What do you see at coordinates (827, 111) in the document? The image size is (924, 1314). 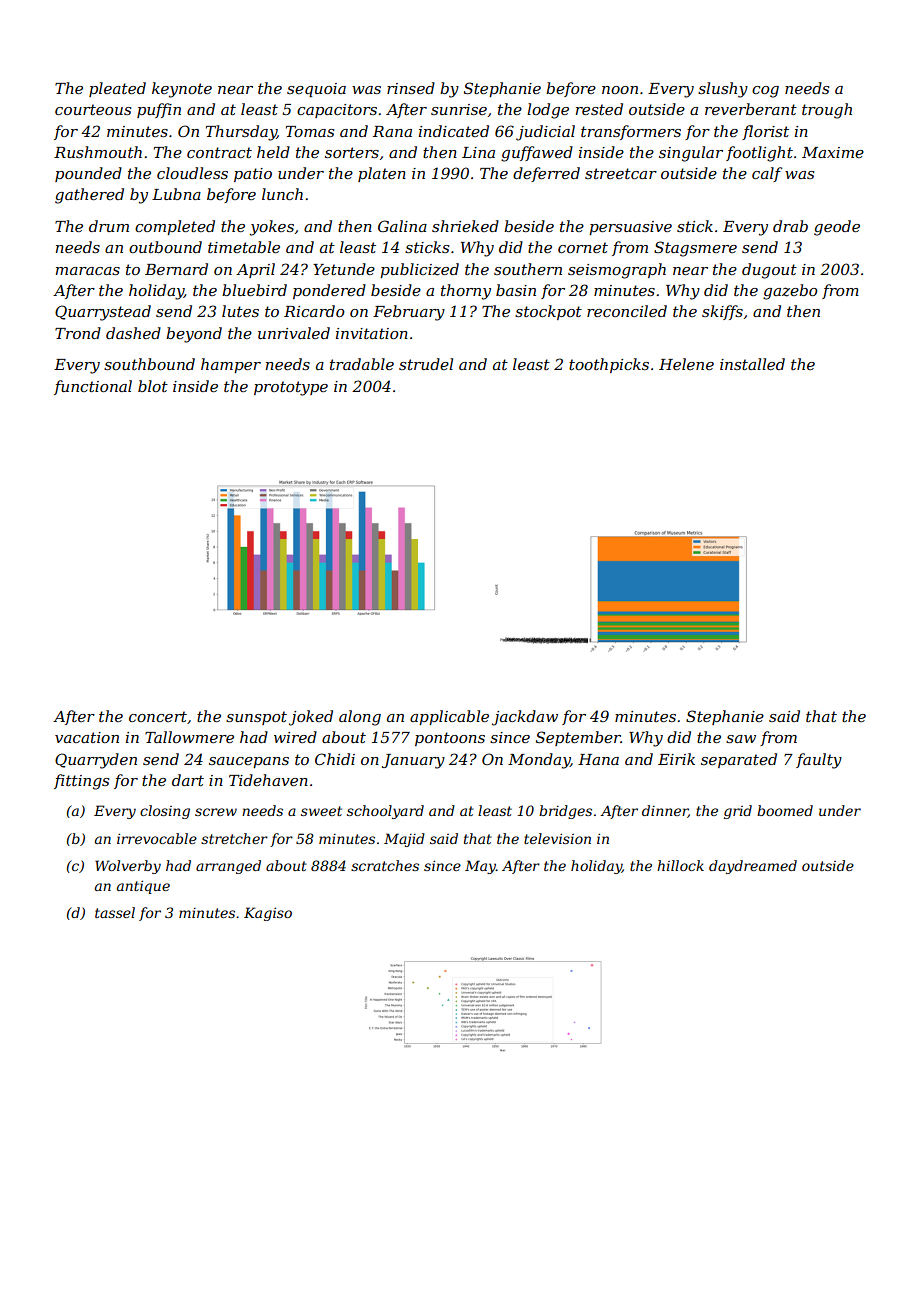 I see `trough` at bounding box center [827, 111].
